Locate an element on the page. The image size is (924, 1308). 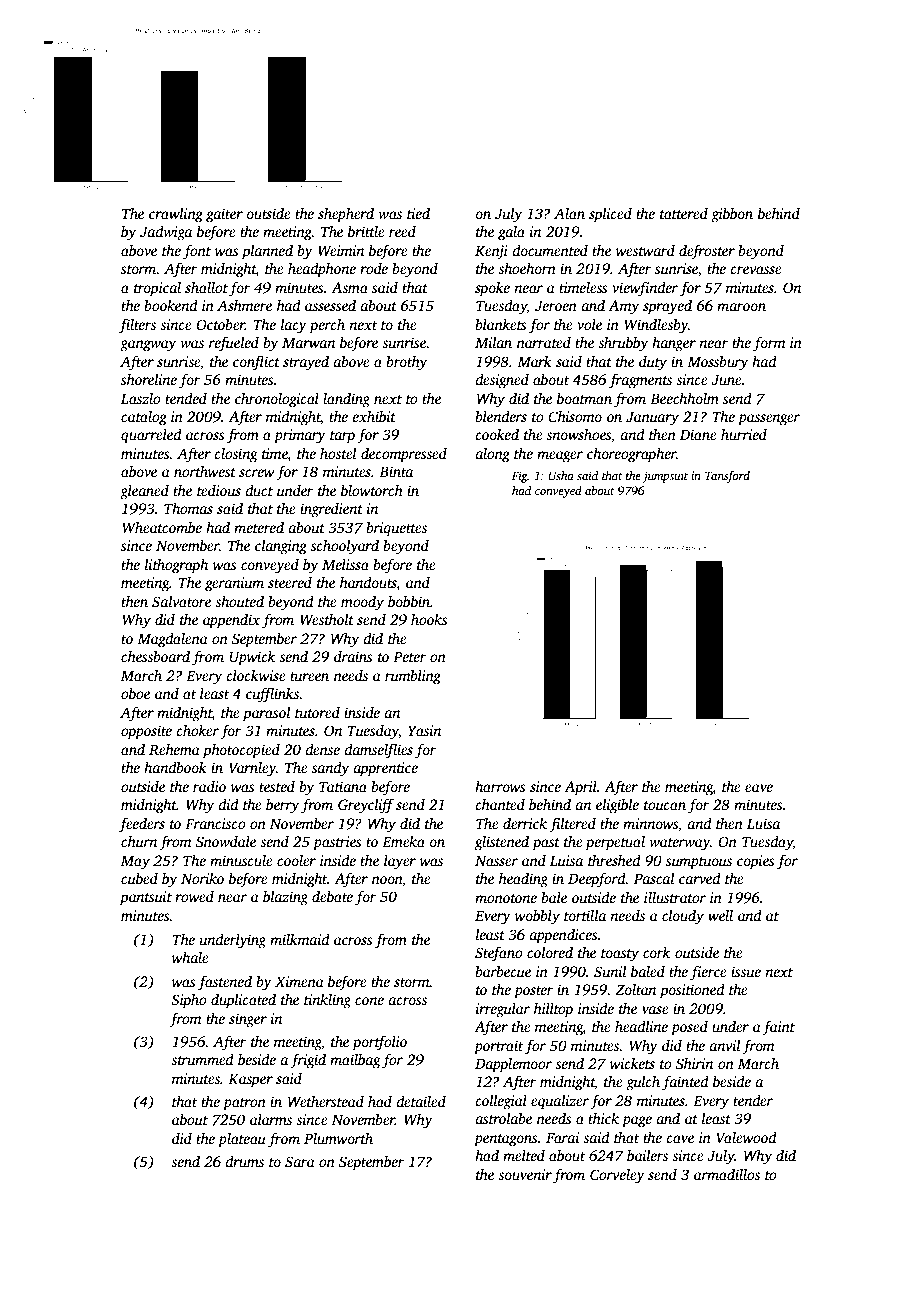
eave is located at coordinates (759, 788).
